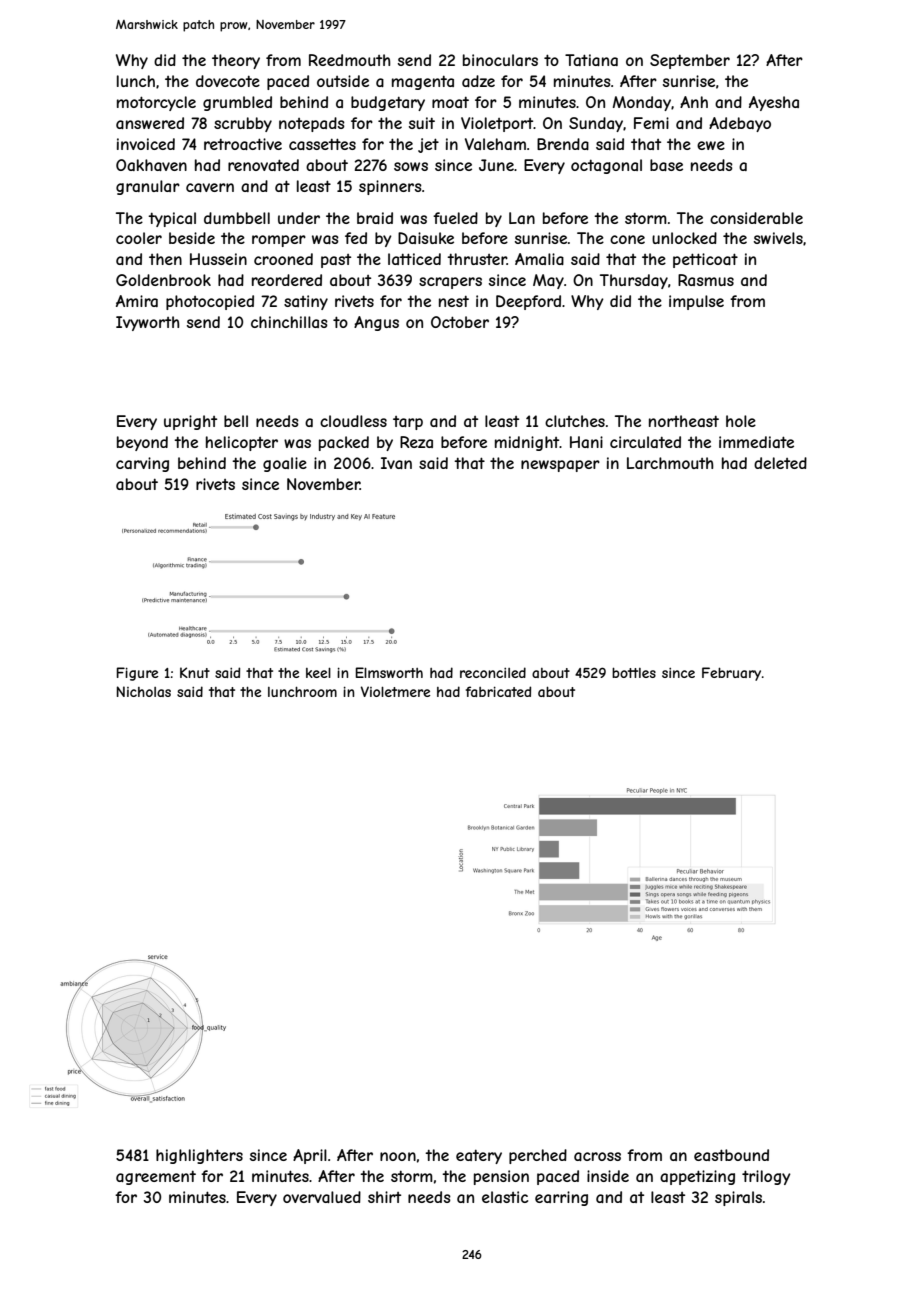 This image has width=924, height=1308. What do you see at coordinates (156, 1178) in the image?
I see `agreement` at bounding box center [156, 1178].
